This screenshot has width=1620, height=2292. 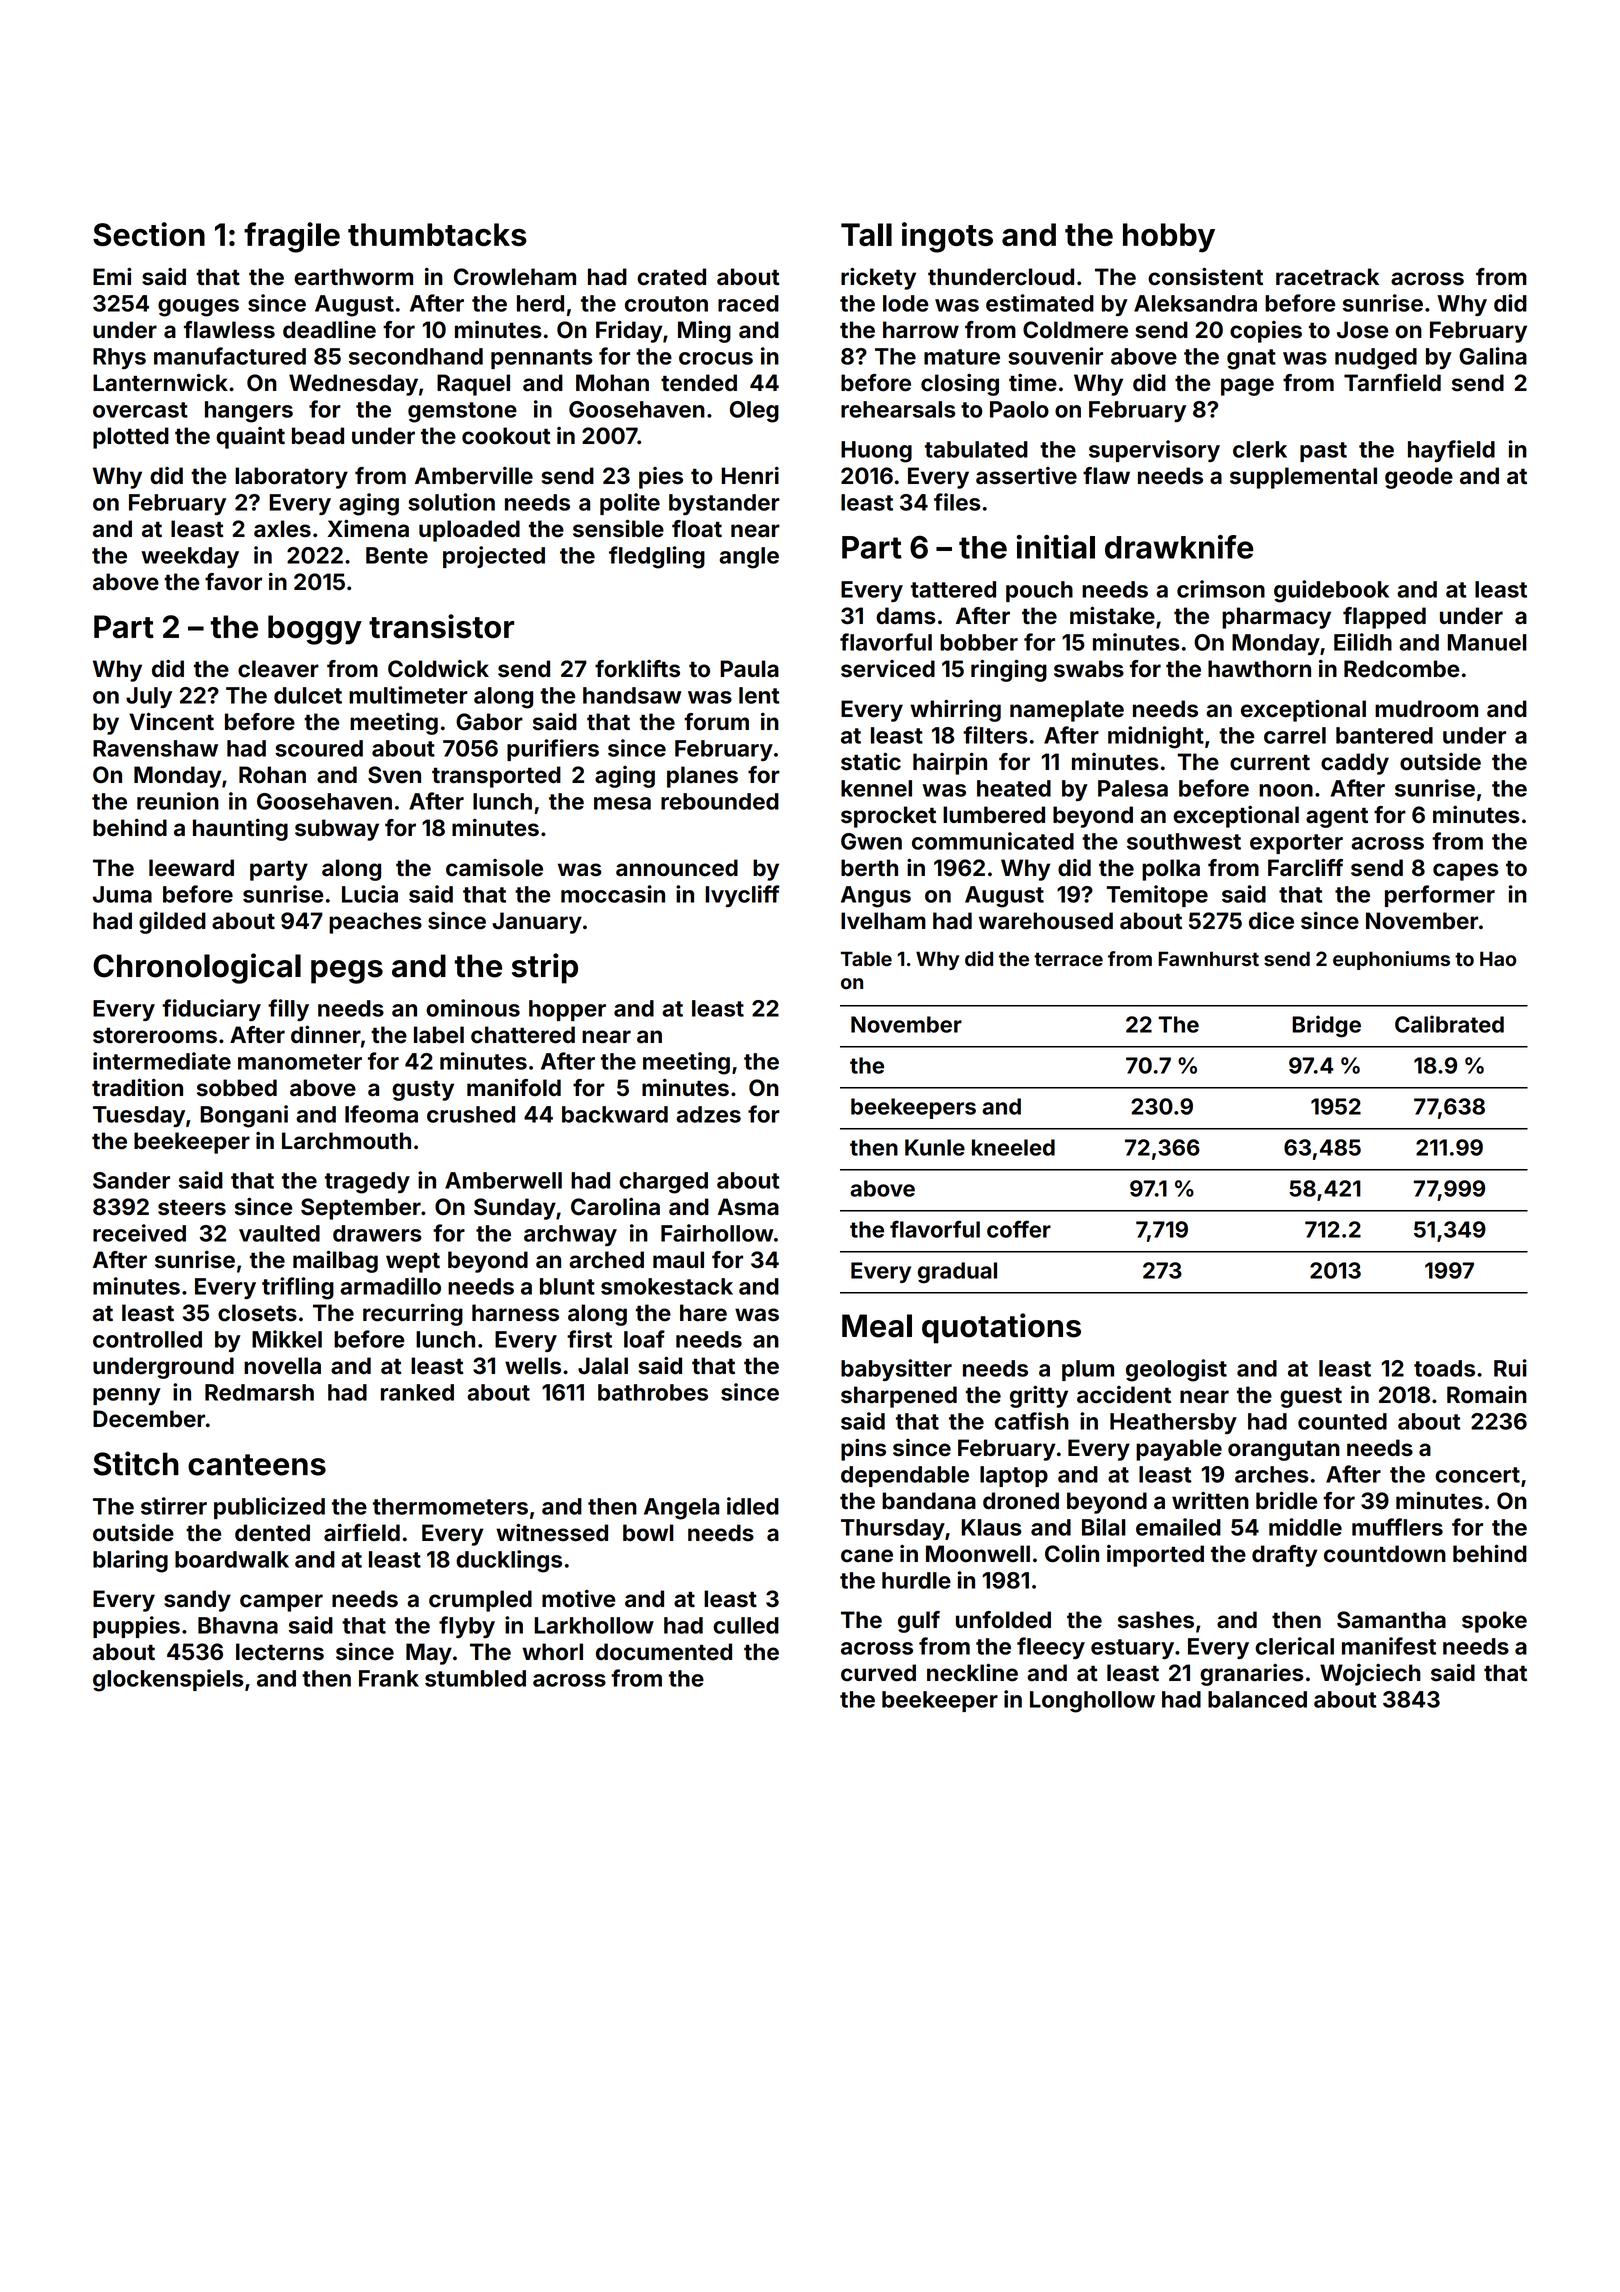 What do you see at coordinates (389, 1678) in the screenshot?
I see `Frank` at bounding box center [389, 1678].
